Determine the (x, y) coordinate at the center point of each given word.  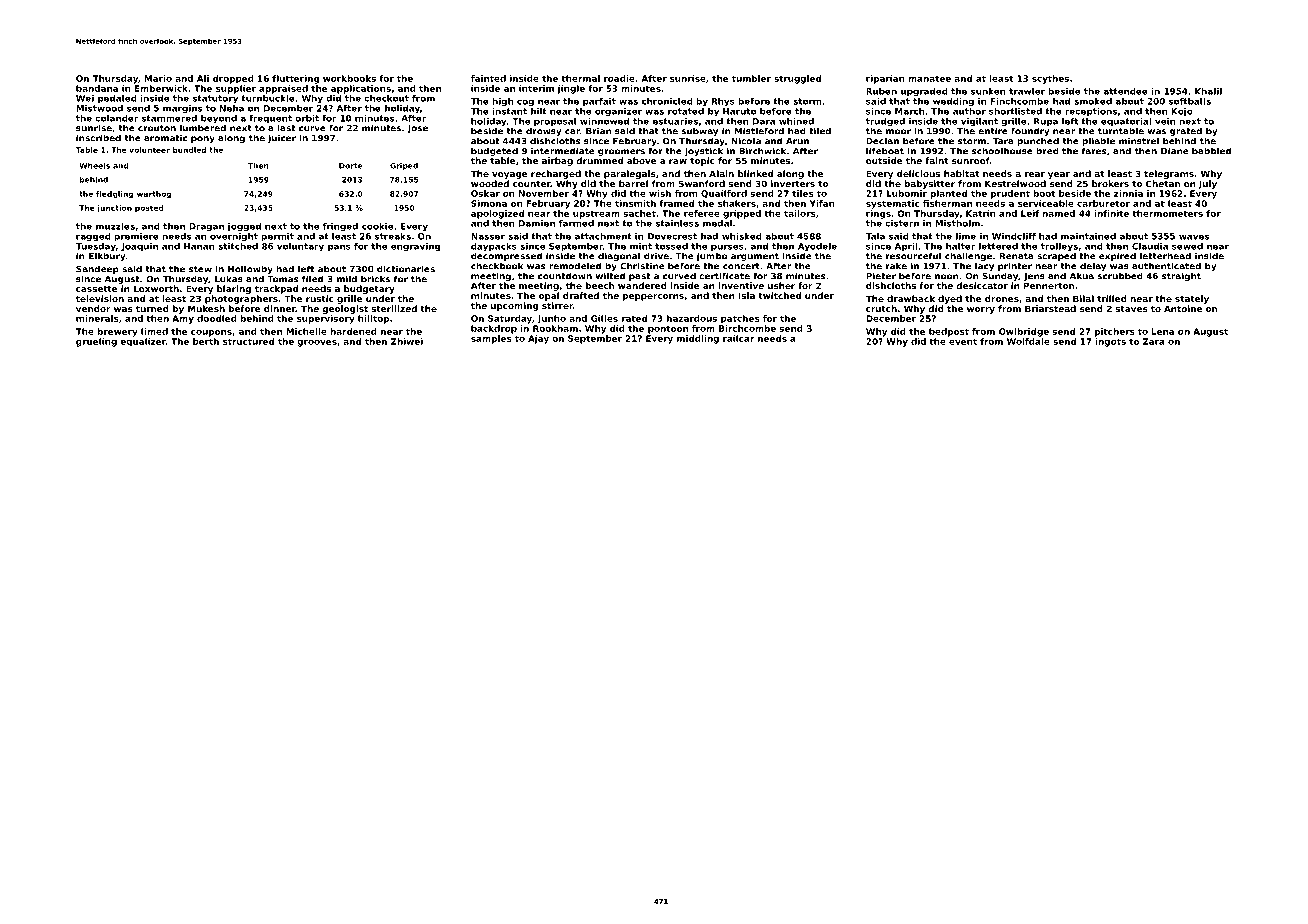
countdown (565, 276)
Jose (417, 129)
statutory (215, 99)
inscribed (98, 138)
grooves (317, 343)
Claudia (1150, 246)
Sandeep (97, 269)
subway (700, 131)
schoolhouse (1002, 151)
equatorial (1126, 122)
